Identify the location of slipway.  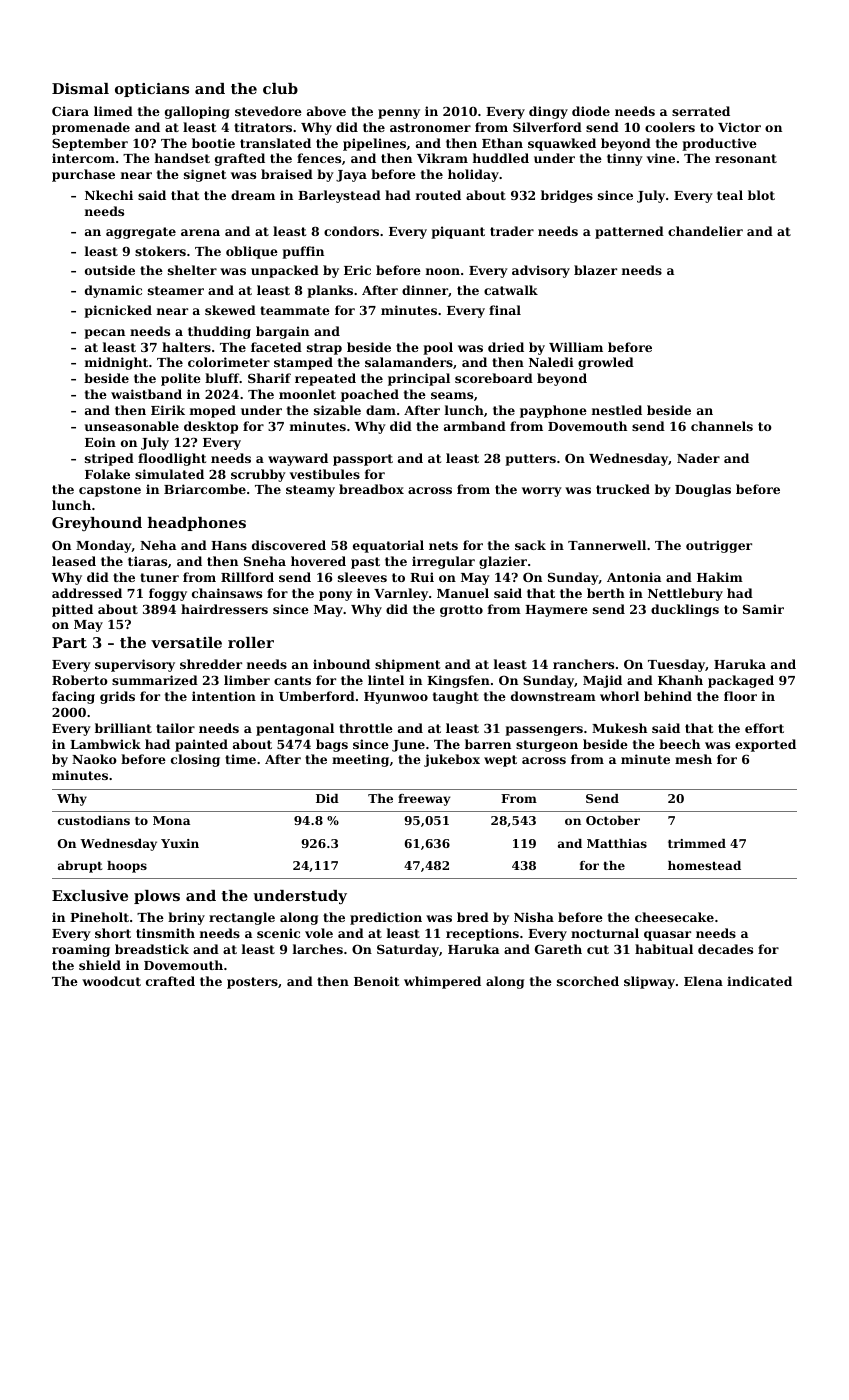
(649, 982).
